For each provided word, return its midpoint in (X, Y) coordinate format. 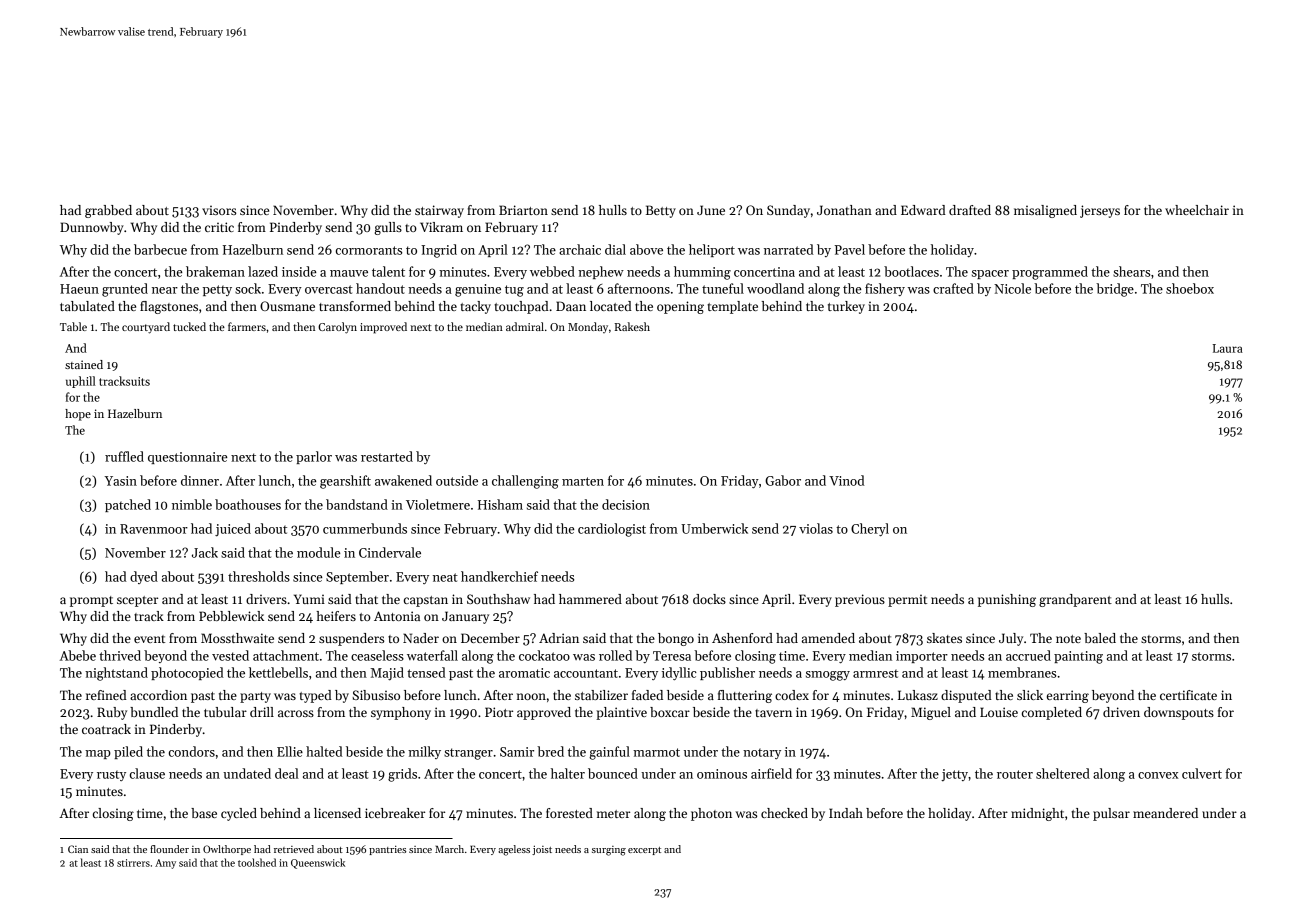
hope (78, 415)
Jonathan (844, 210)
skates (944, 638)
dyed (144, 577)
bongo (676, 639)
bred (550, 751)
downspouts (1179, 713)
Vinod (847, 480)
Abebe (78, 655)
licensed (337, 813)
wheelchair (1197, 210)
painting (1078, 657)
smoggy (828, 676)
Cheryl (870, 529)
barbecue (160, 249)
